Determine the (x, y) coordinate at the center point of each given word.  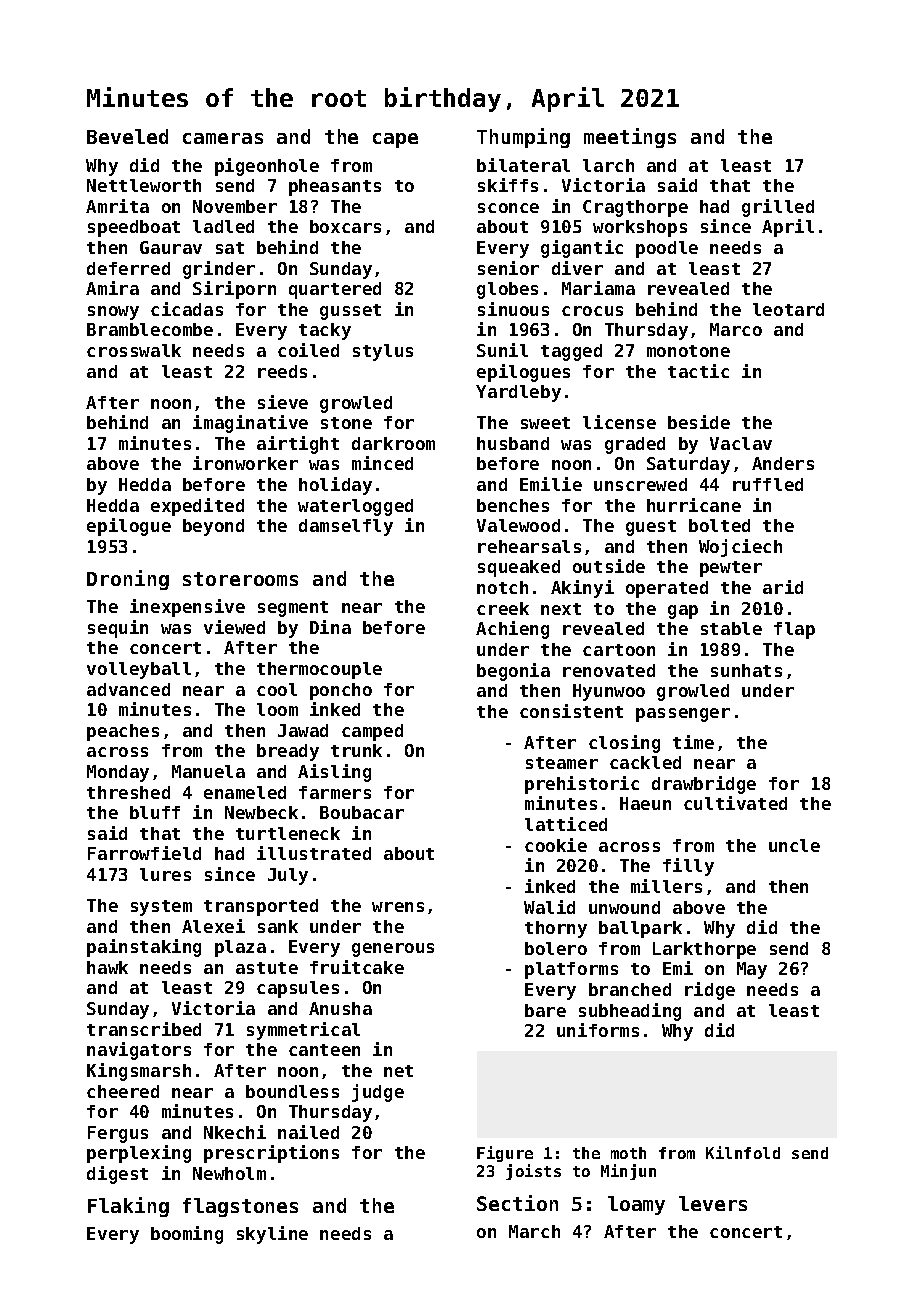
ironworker (245, 463)
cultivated (735, 803)
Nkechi (235, 1132)
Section (517, 1203)
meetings (630, 138)
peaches (123, 732)
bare (545, 1010)
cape (395, 140)
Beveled (127, 136)
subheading (630, 1012)
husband (513, 443)
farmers (335, 792)
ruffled (768, 484)
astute (267, 968)
